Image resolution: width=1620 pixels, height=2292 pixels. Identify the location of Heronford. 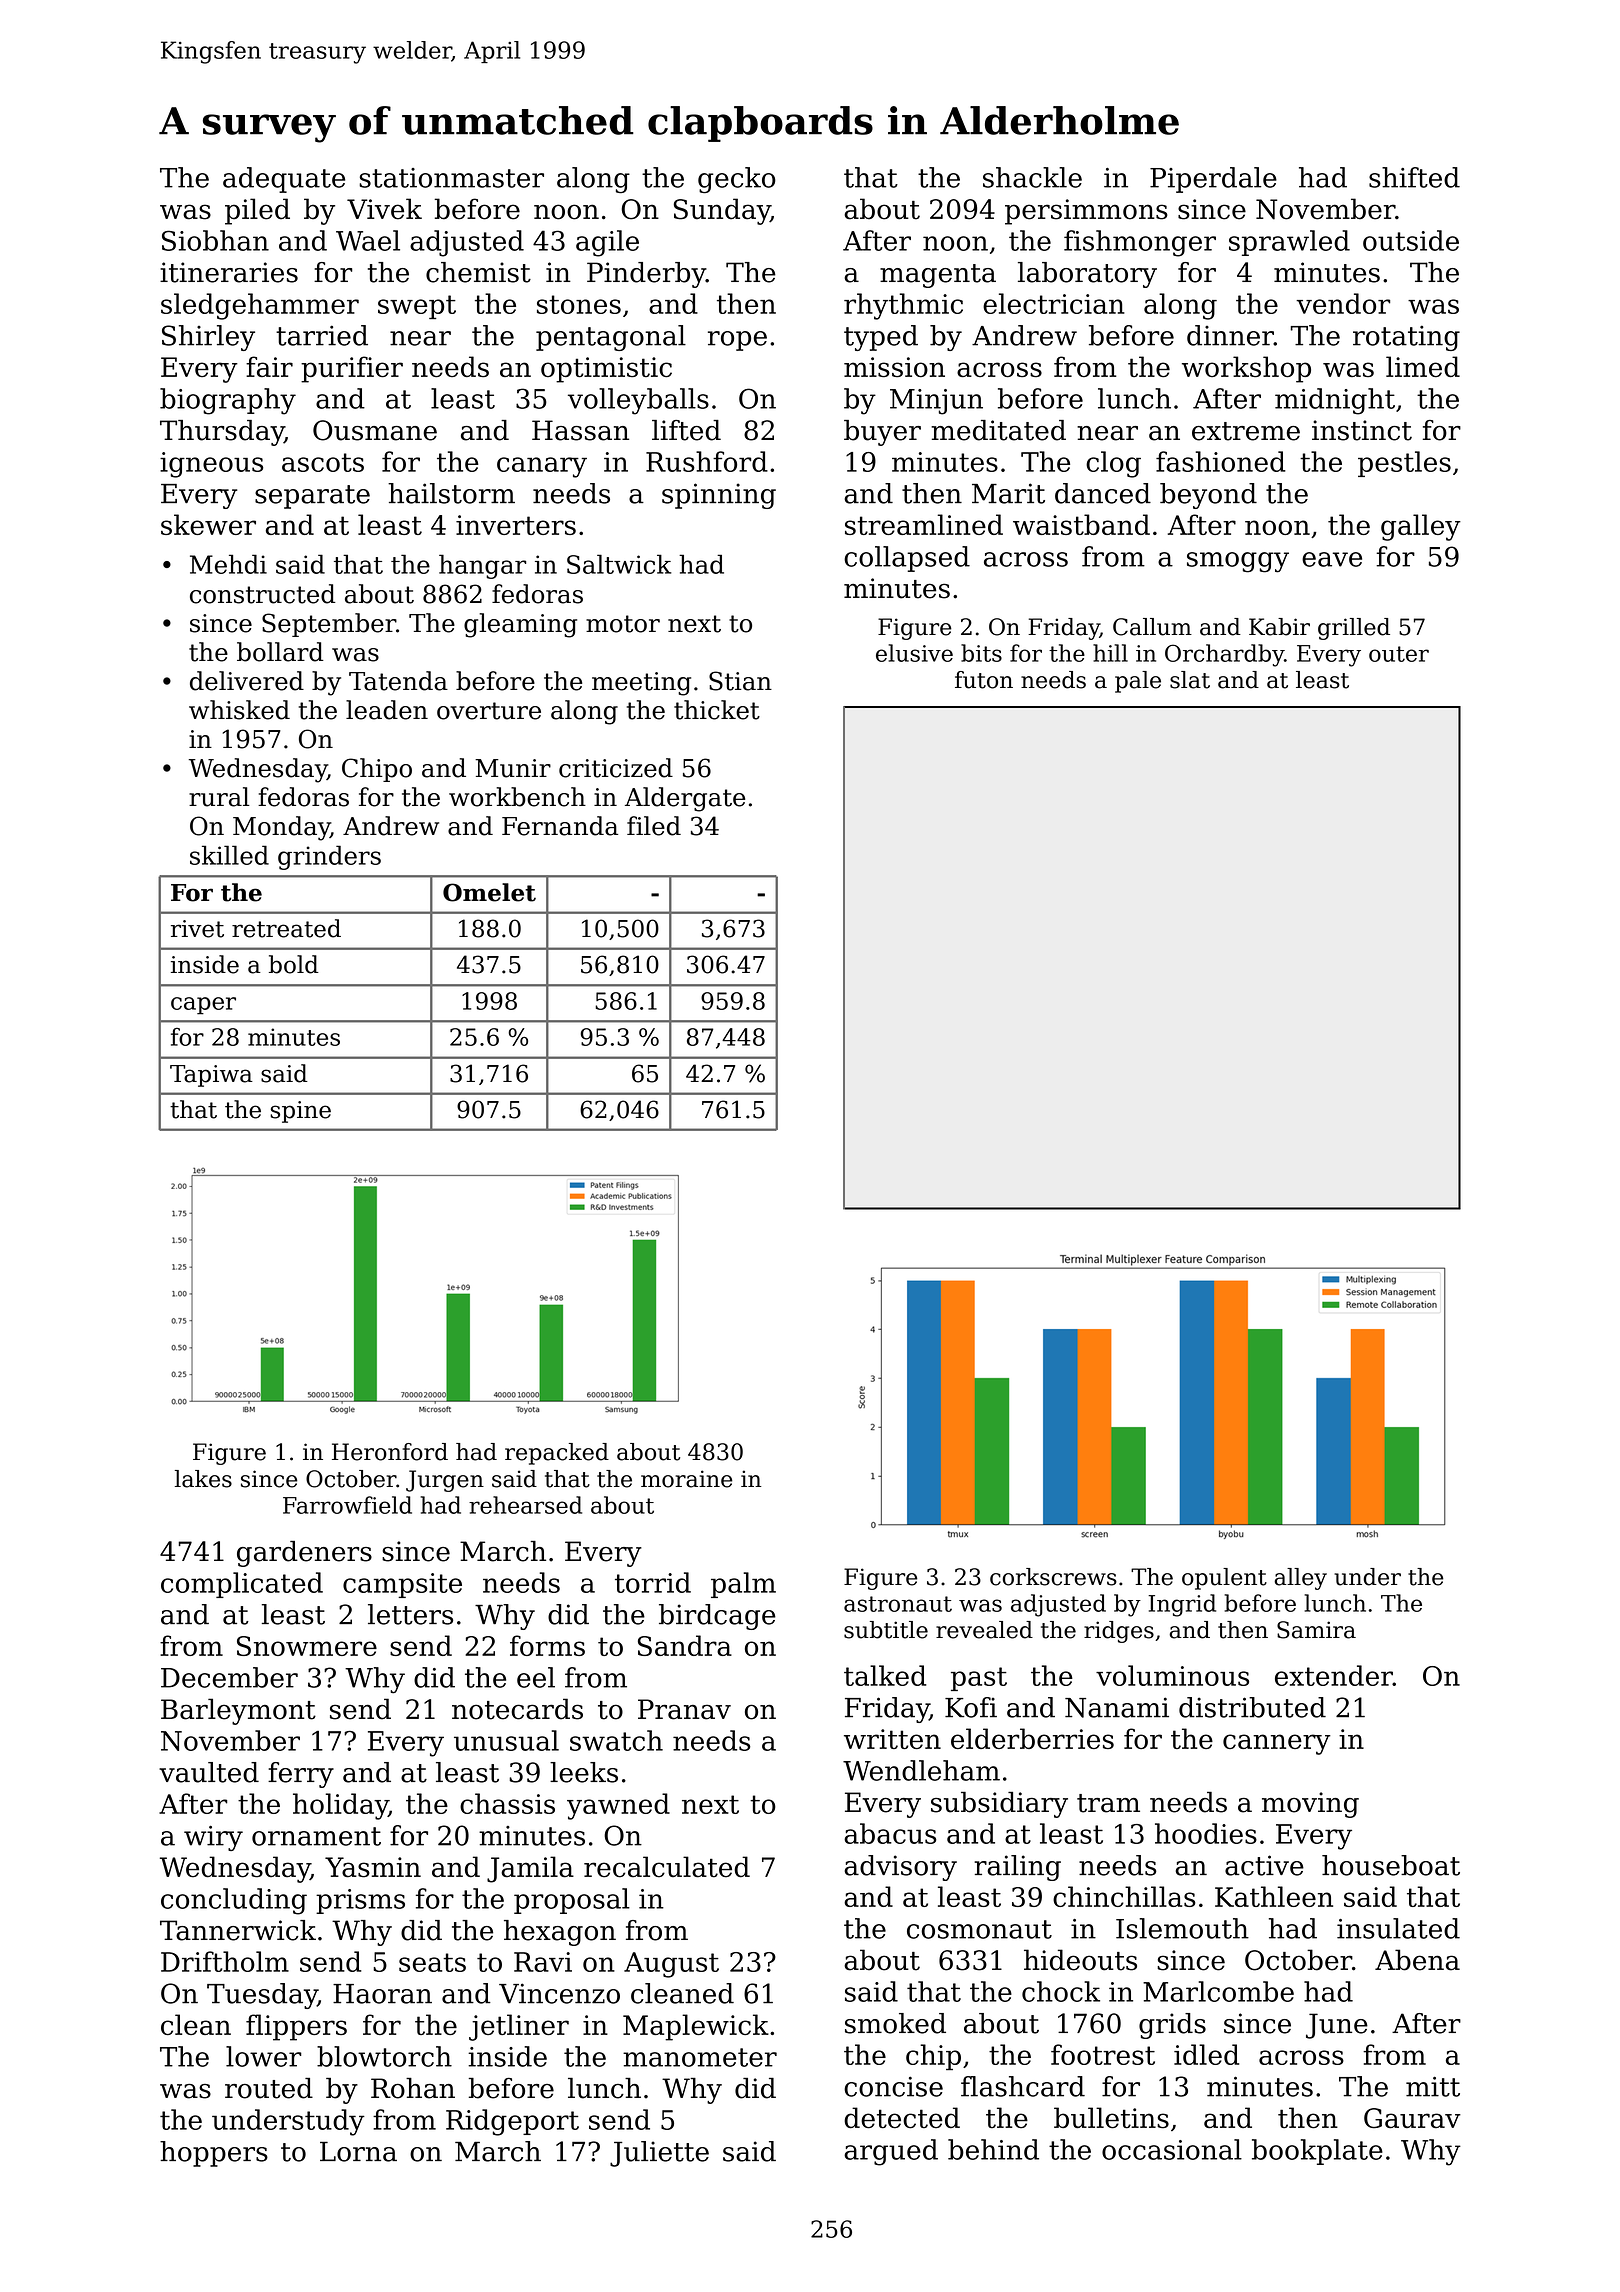
(390, 1452).
